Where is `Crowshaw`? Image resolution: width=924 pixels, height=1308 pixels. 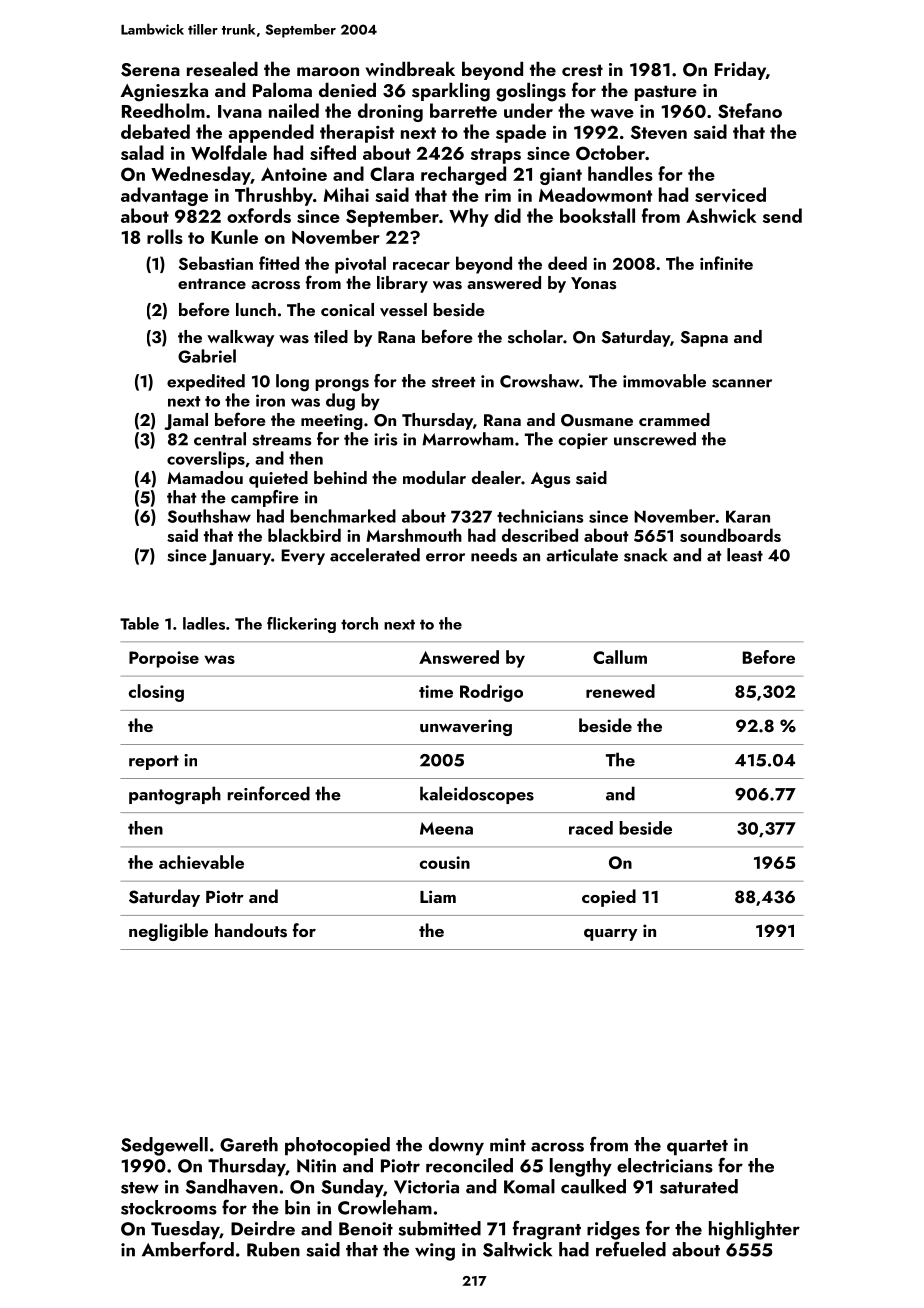
Crowshaw is located at coordinates (540, 381).
